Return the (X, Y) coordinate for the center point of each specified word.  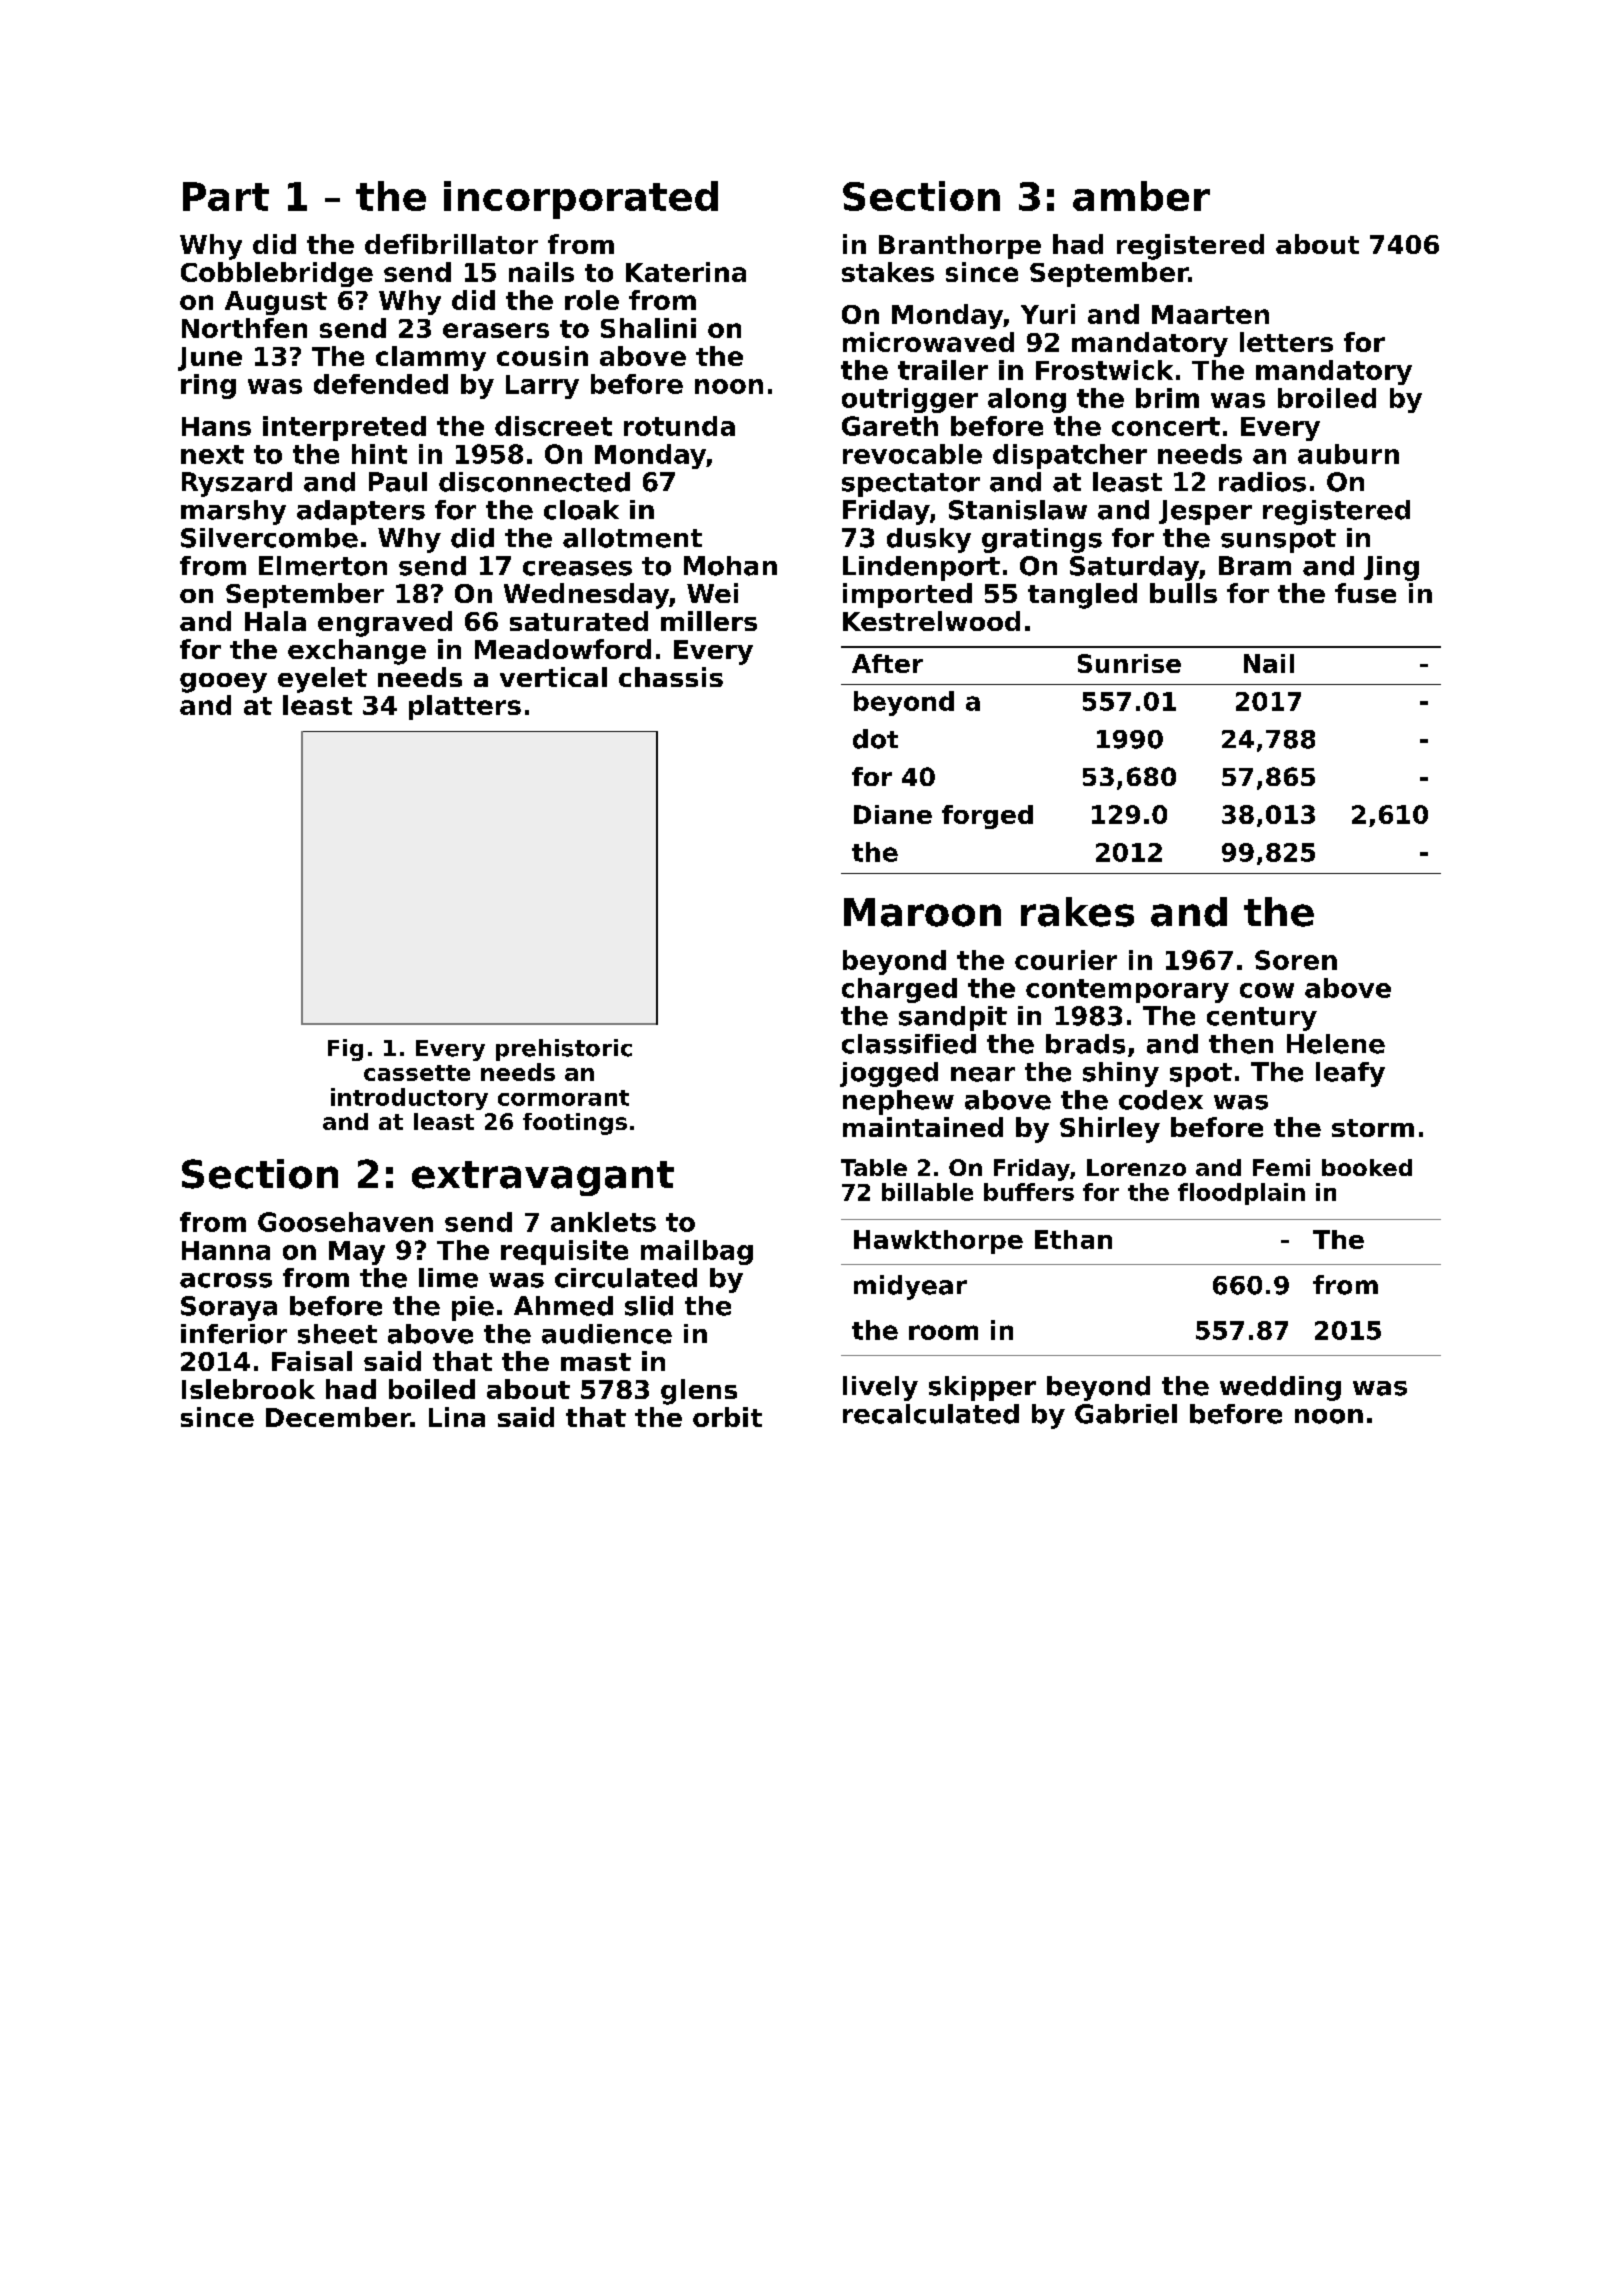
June (210, 359)
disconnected (534, 482)
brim (1167, 398)
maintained (923, 1127)
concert (1166, 426)
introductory (409, 1099)
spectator (911, 485)
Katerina (686, 272)
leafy (1350, 1074)
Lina (457, 1417)
